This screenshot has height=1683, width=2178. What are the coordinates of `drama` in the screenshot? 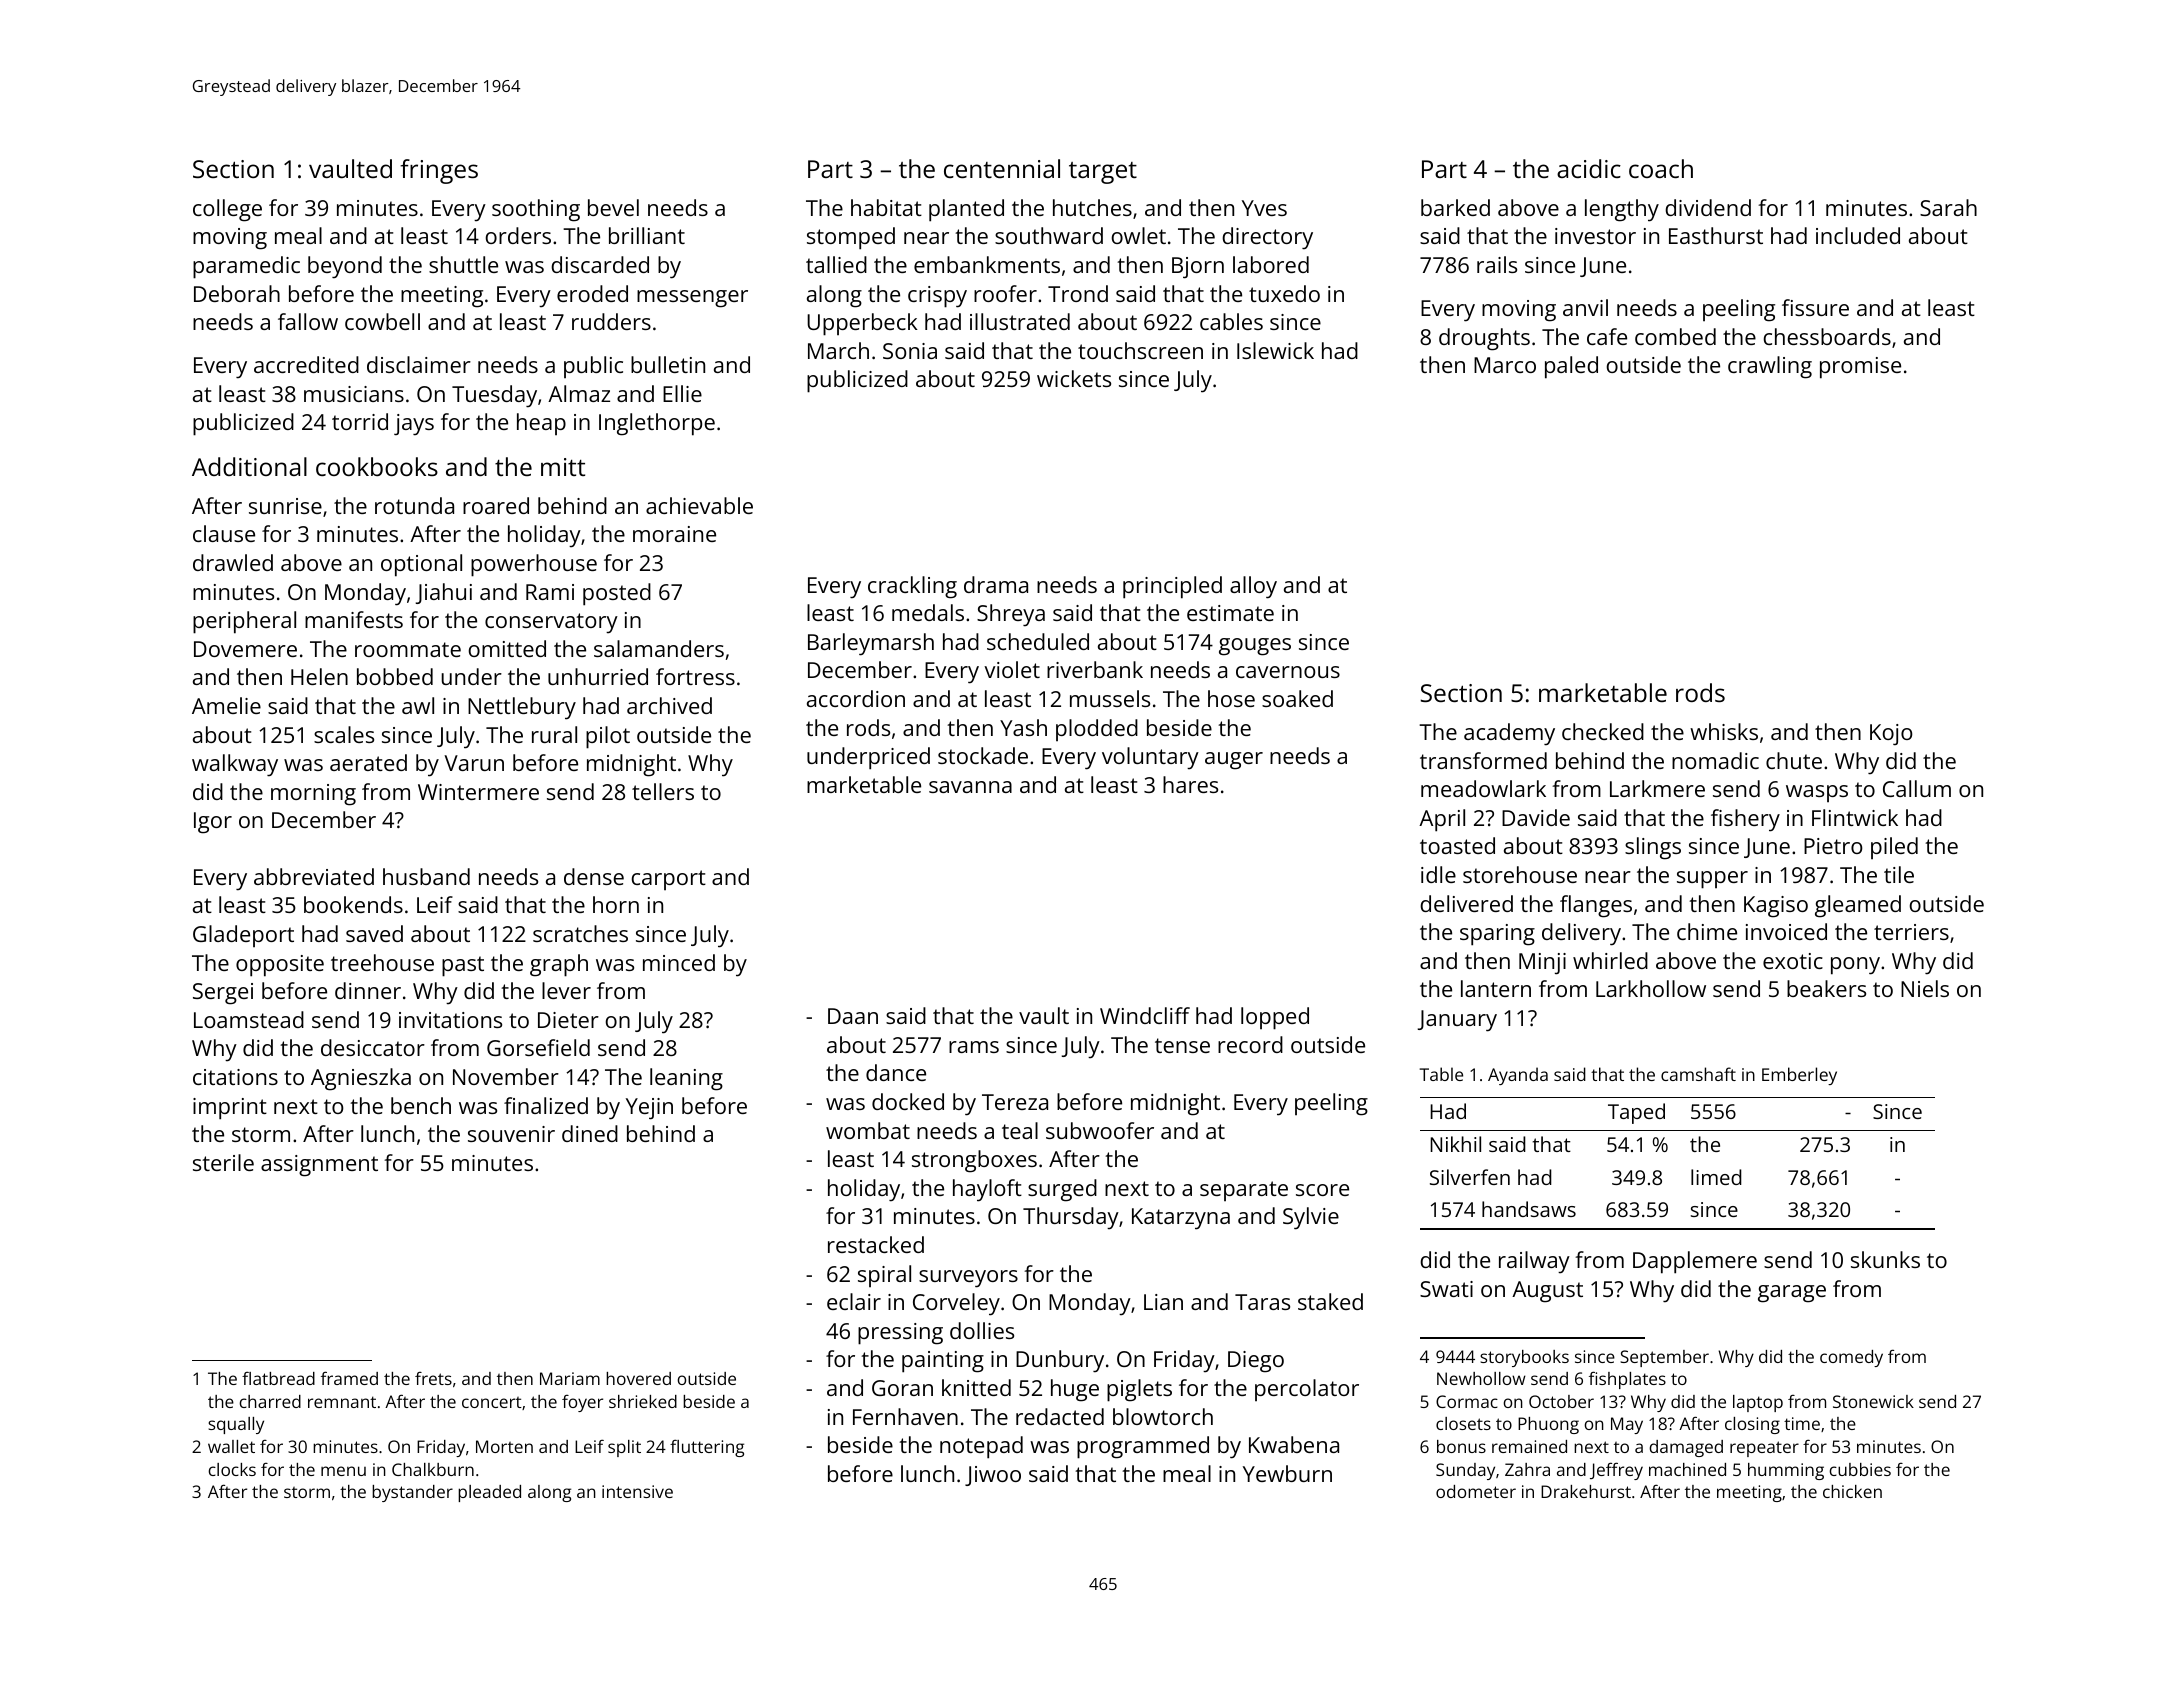 It's located at (996, 584).
